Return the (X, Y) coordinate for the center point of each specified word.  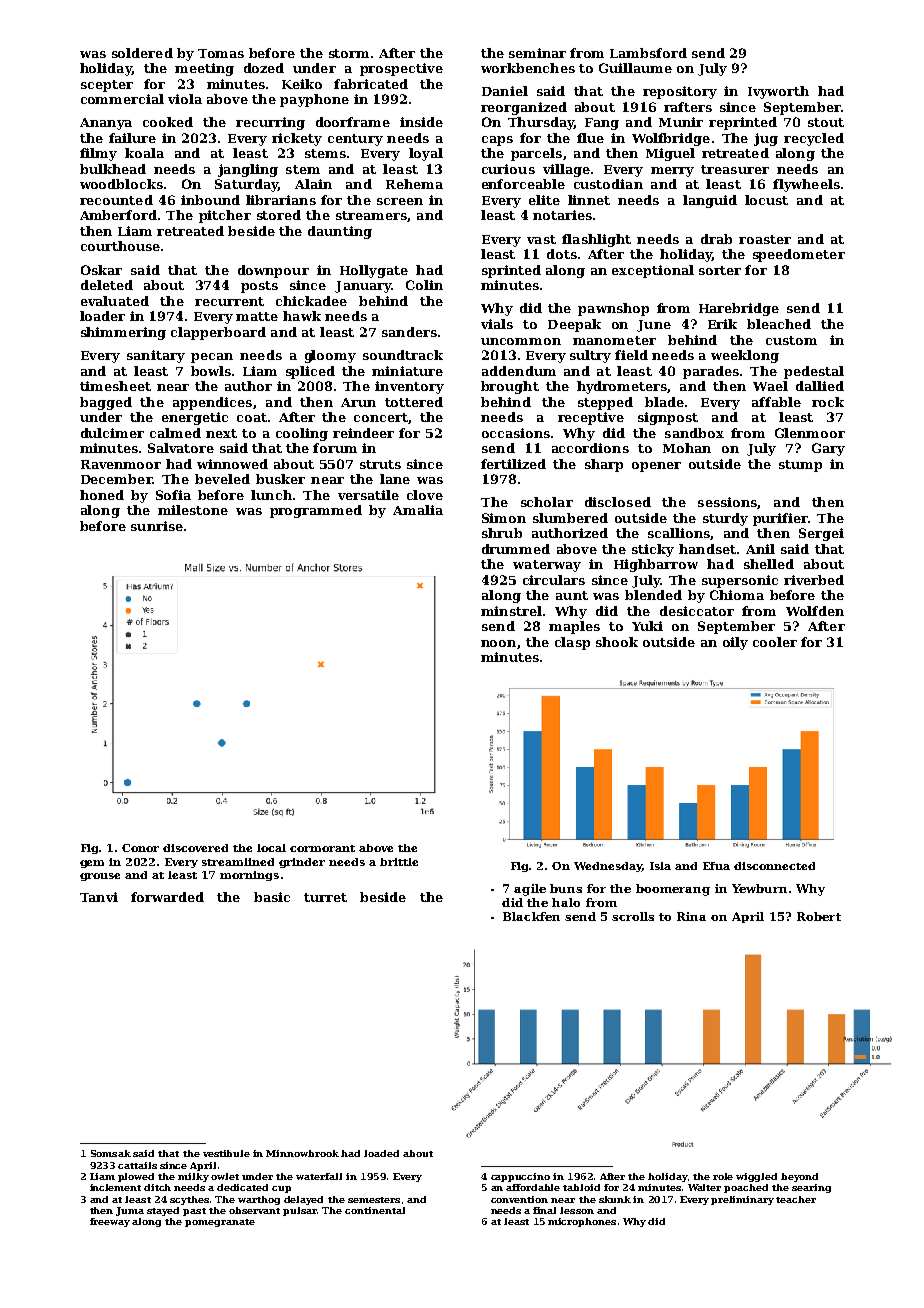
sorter (720, 270)
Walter (704, 1187)
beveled (222, 479)
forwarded (167, 897)
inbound (210, 200)
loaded (381, 1153)
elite (544, 200)
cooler (775, 642)
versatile (368, 495)
